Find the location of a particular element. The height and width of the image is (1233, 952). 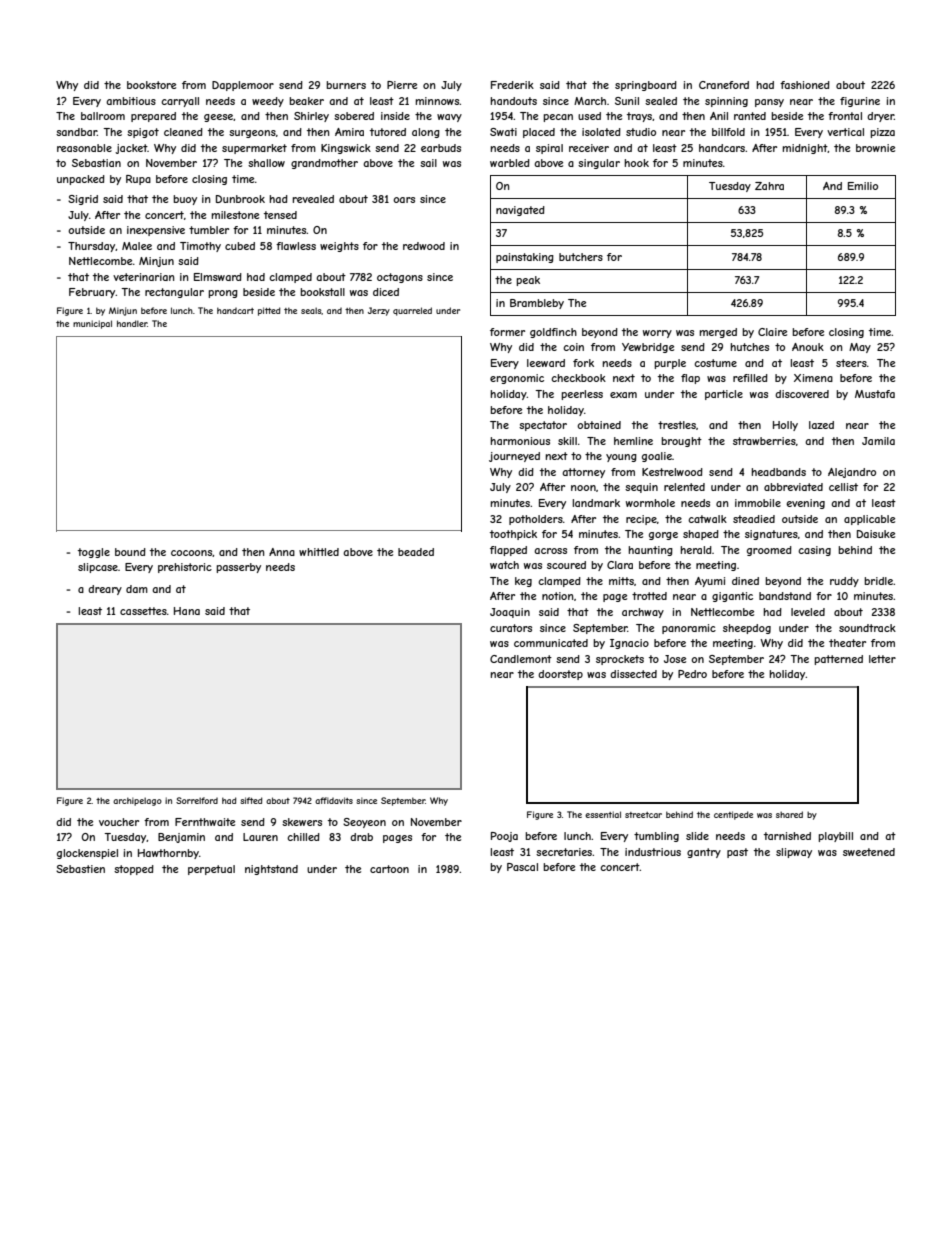

doorstep is located at coordinates (560, 675).
